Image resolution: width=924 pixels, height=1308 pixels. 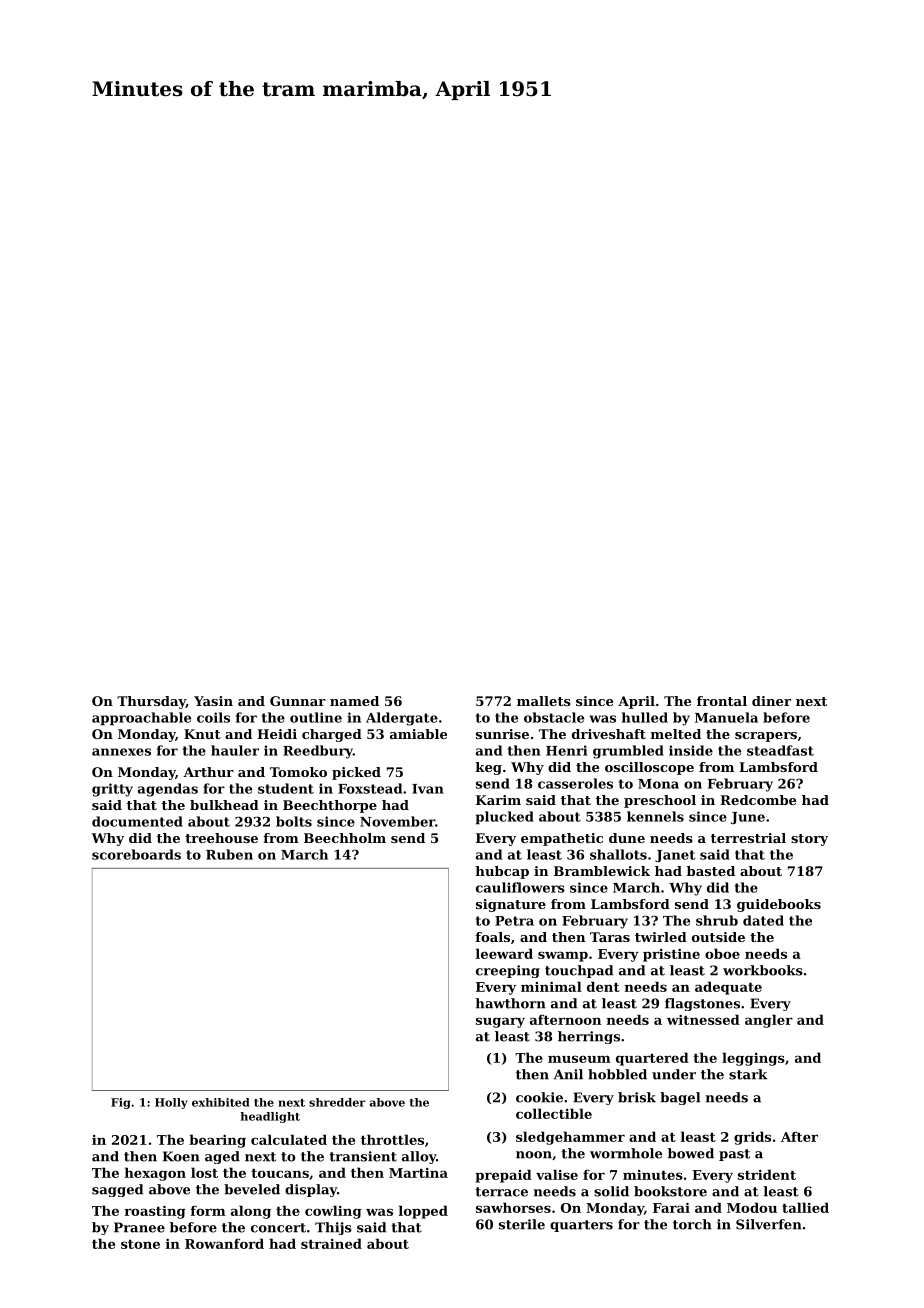 What do you see at coordinates (780, 750) in the screenshot?
I see `steadfast` at bounding box center [780, 750].
